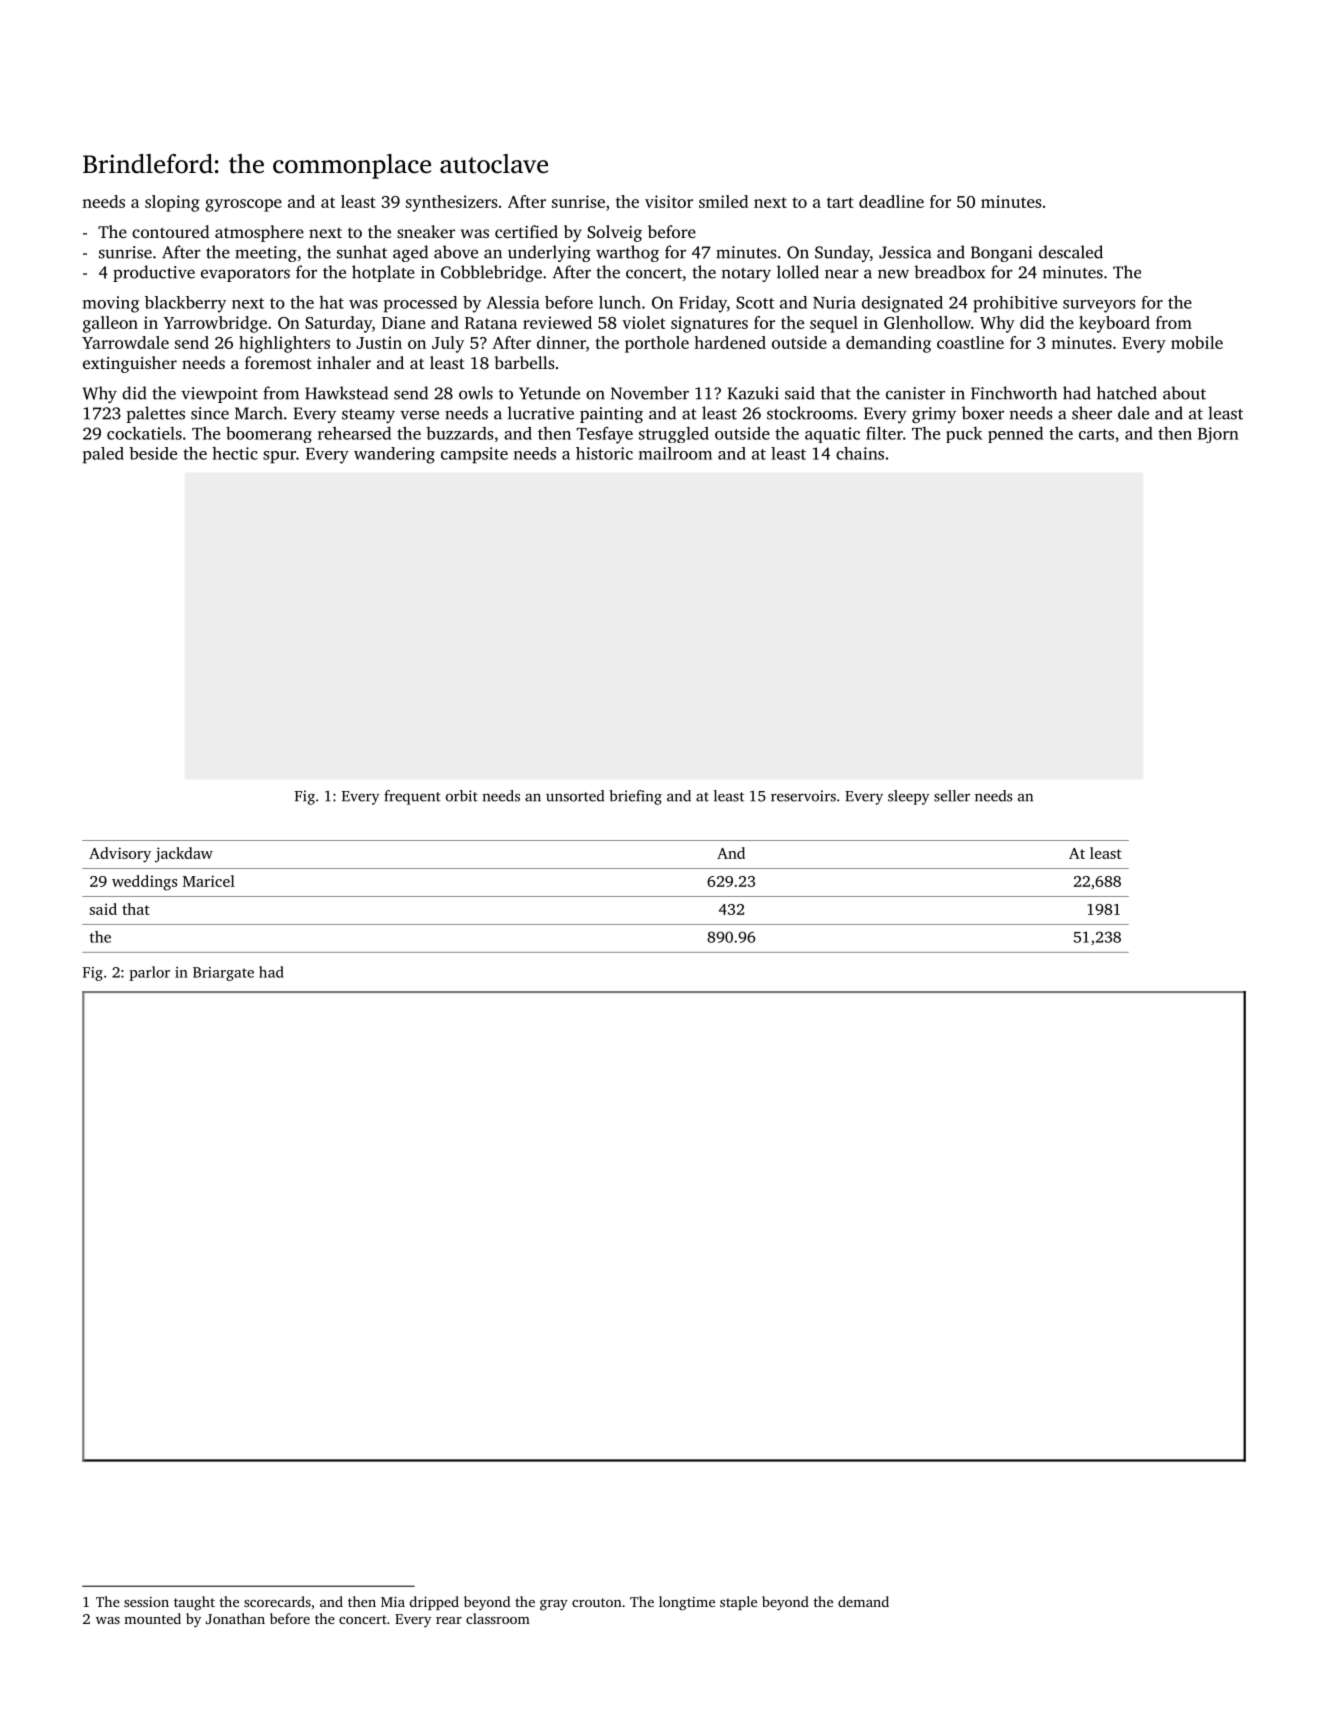  Describe the element at coordinates (803, 796) in the screenshot. I see `reservoirs` at that location.
